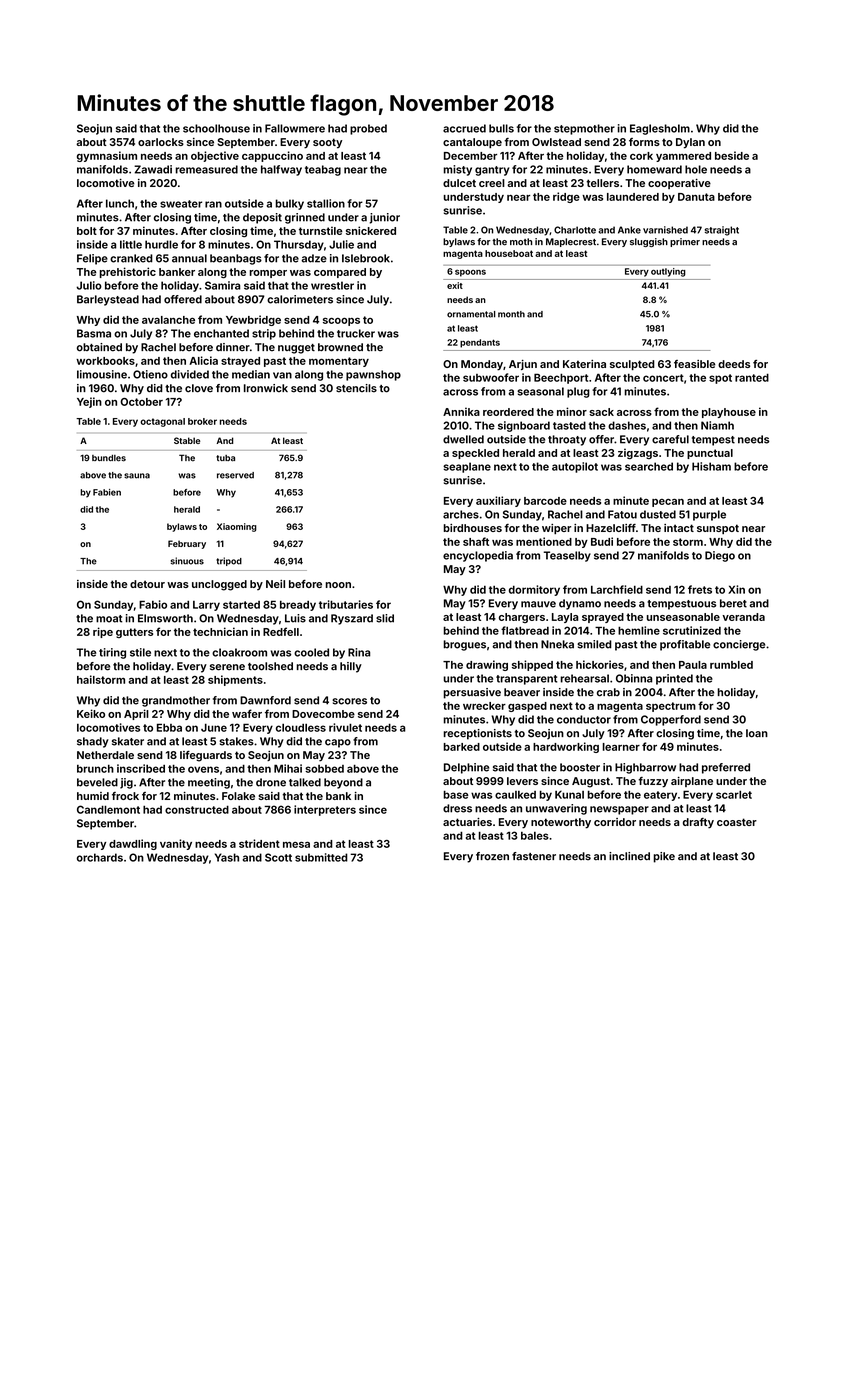 The height and width of the image is (1400, 849). I want to click on accrued, so click(464, 128).
